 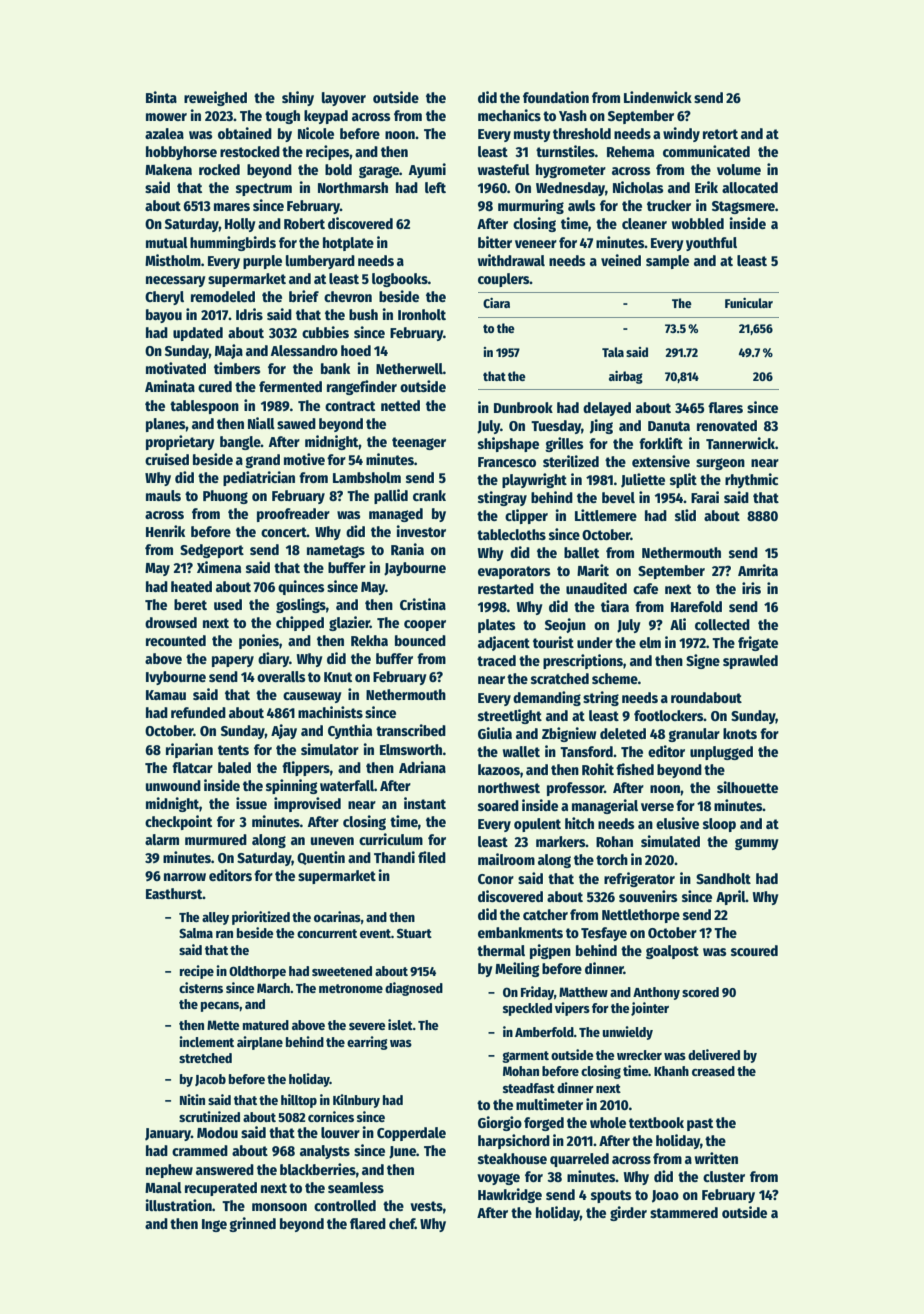 I want to click on lumberyard, so click(x=320, y=262).
